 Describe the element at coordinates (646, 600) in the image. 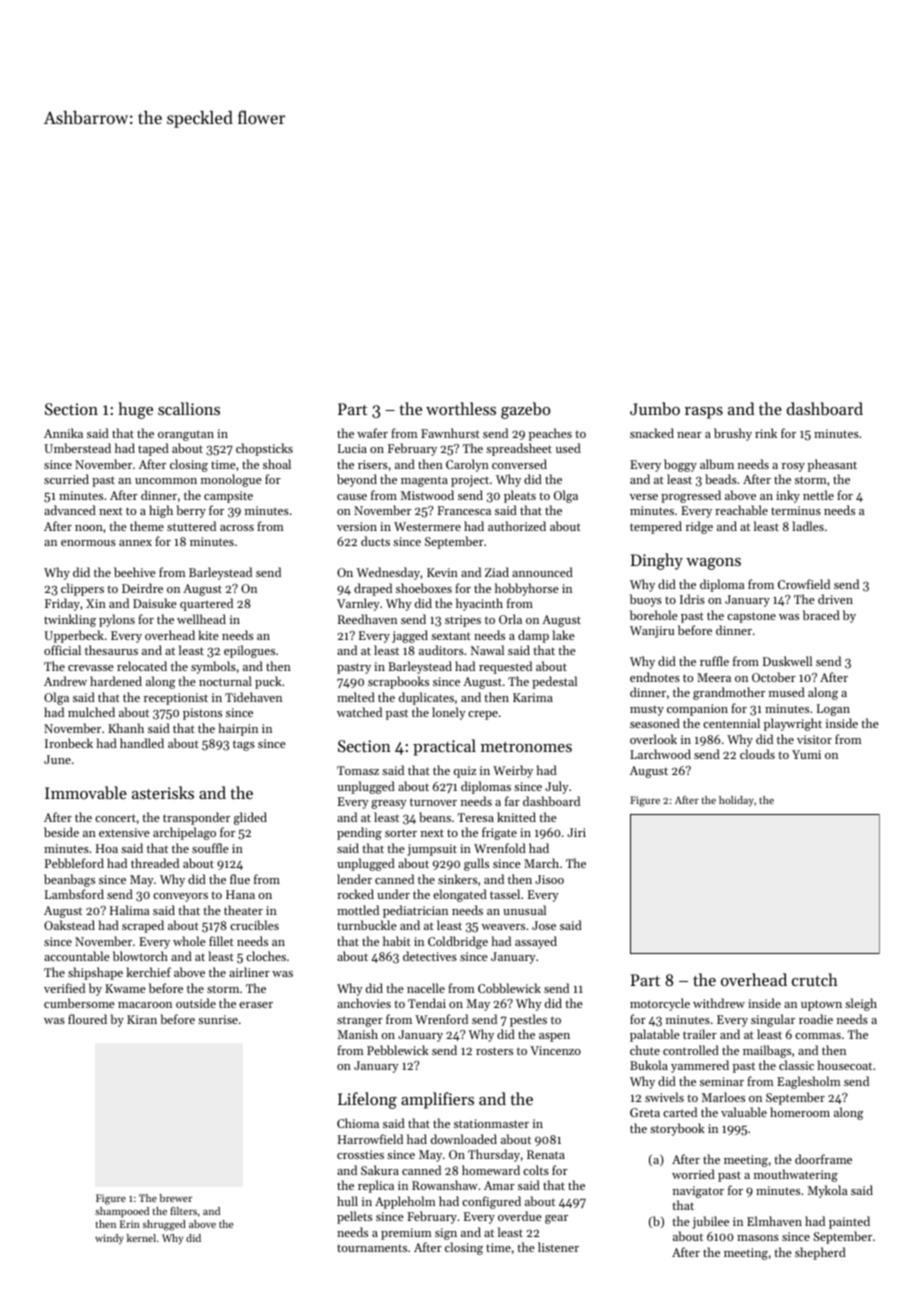

I see `buoys` at that location.
